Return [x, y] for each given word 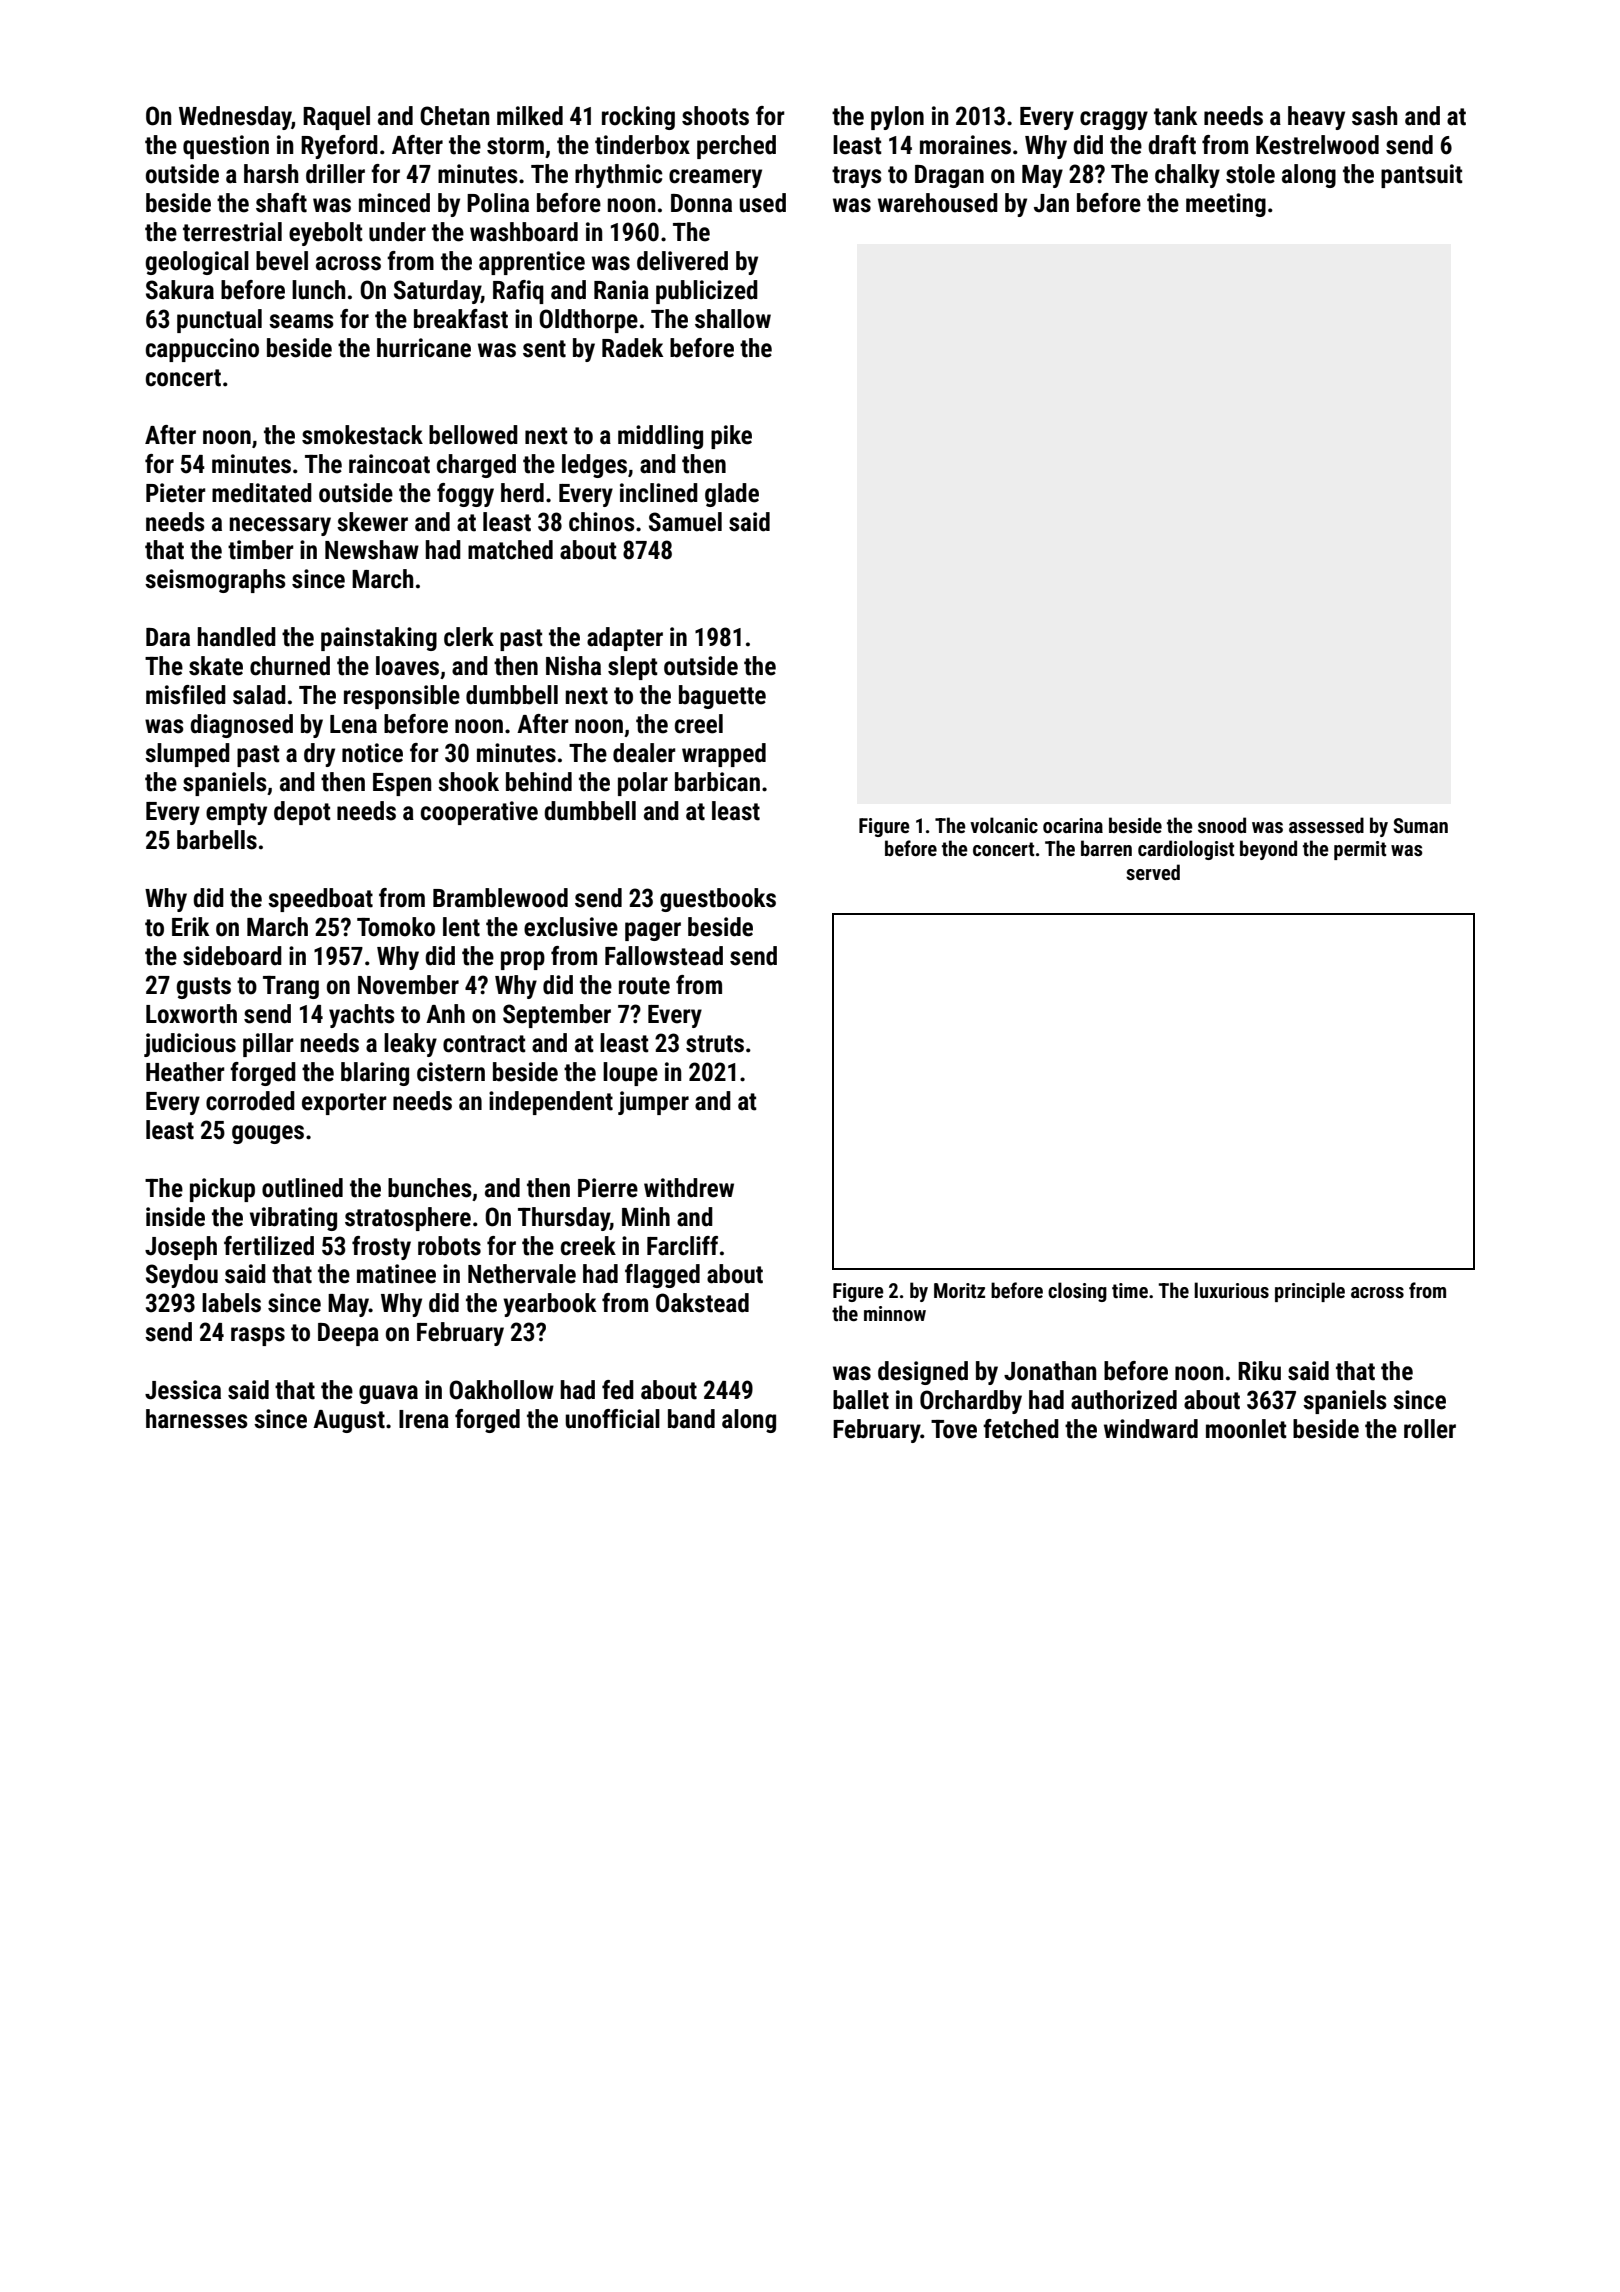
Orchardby [971, 1402]
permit [1360, 850]
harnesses [197, 1419]
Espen [402, 784]
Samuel [685, 522]
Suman [1420, 825]
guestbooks [718, 900]
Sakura [180, 290]
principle [1310, 1292]
